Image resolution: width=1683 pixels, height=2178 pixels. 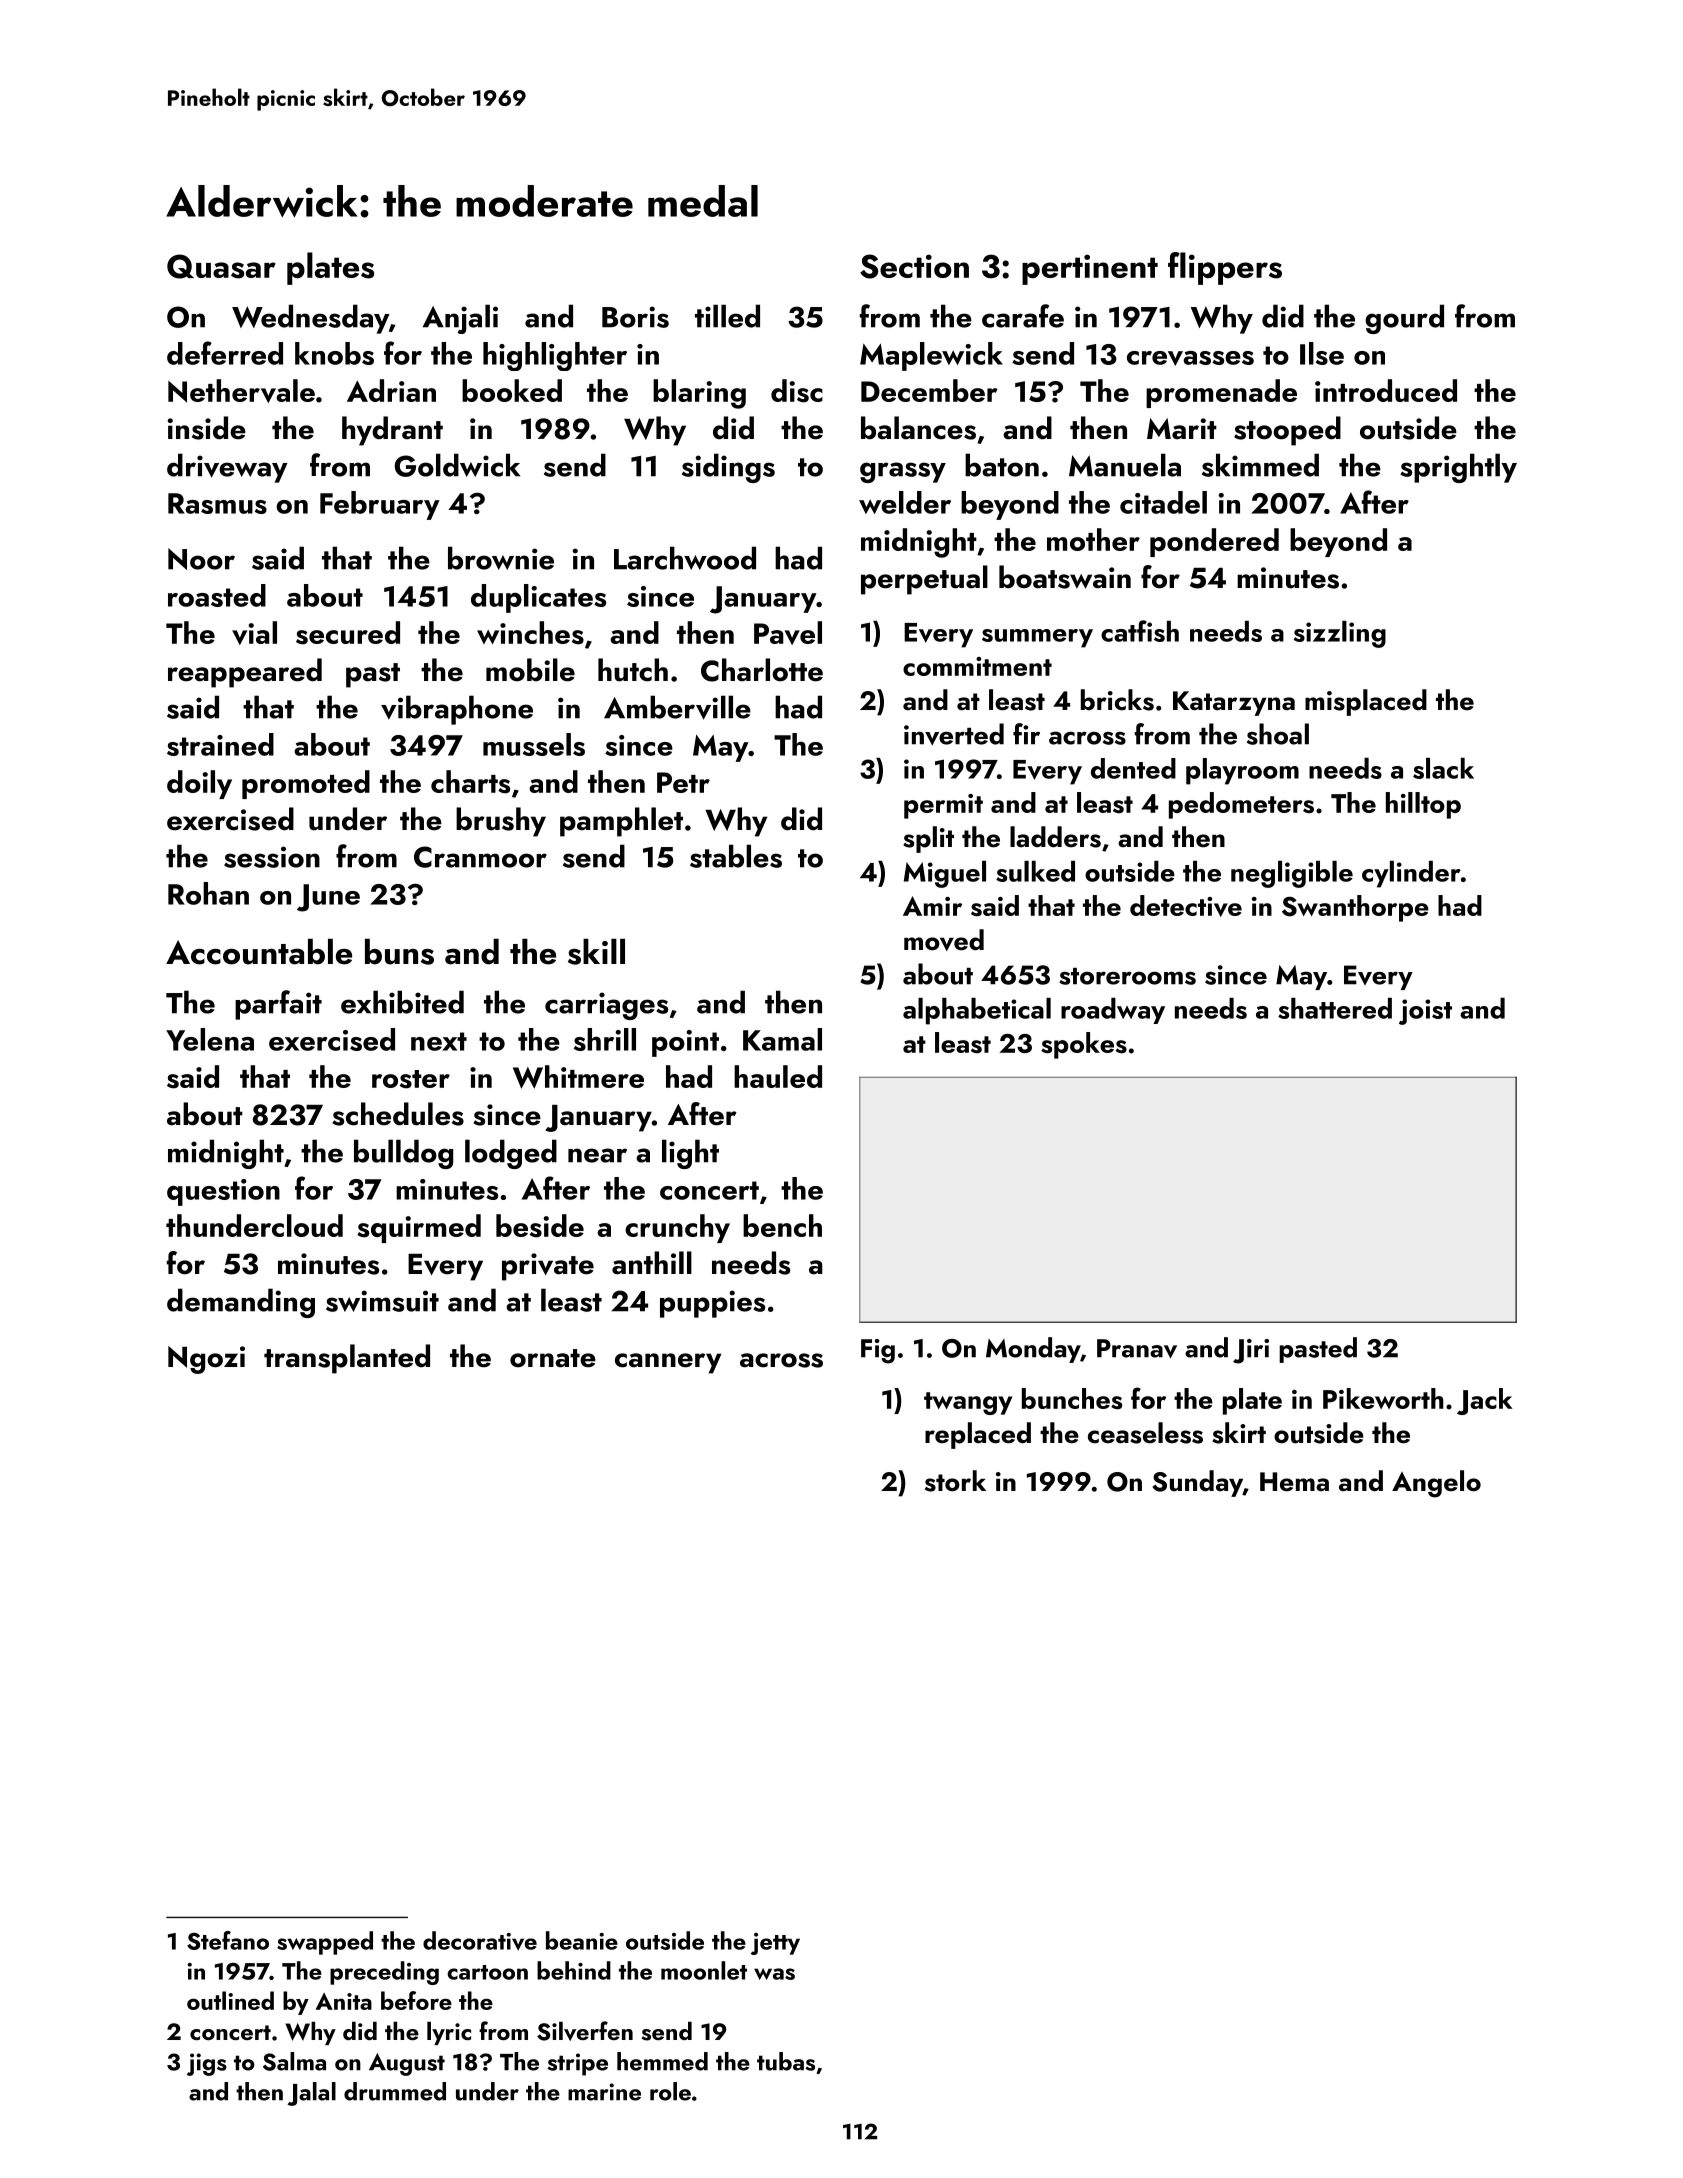 What do you see at coordinates (775, 1944) in the screenshot?
I see `jetty` at bounding box center [775, 1944].
